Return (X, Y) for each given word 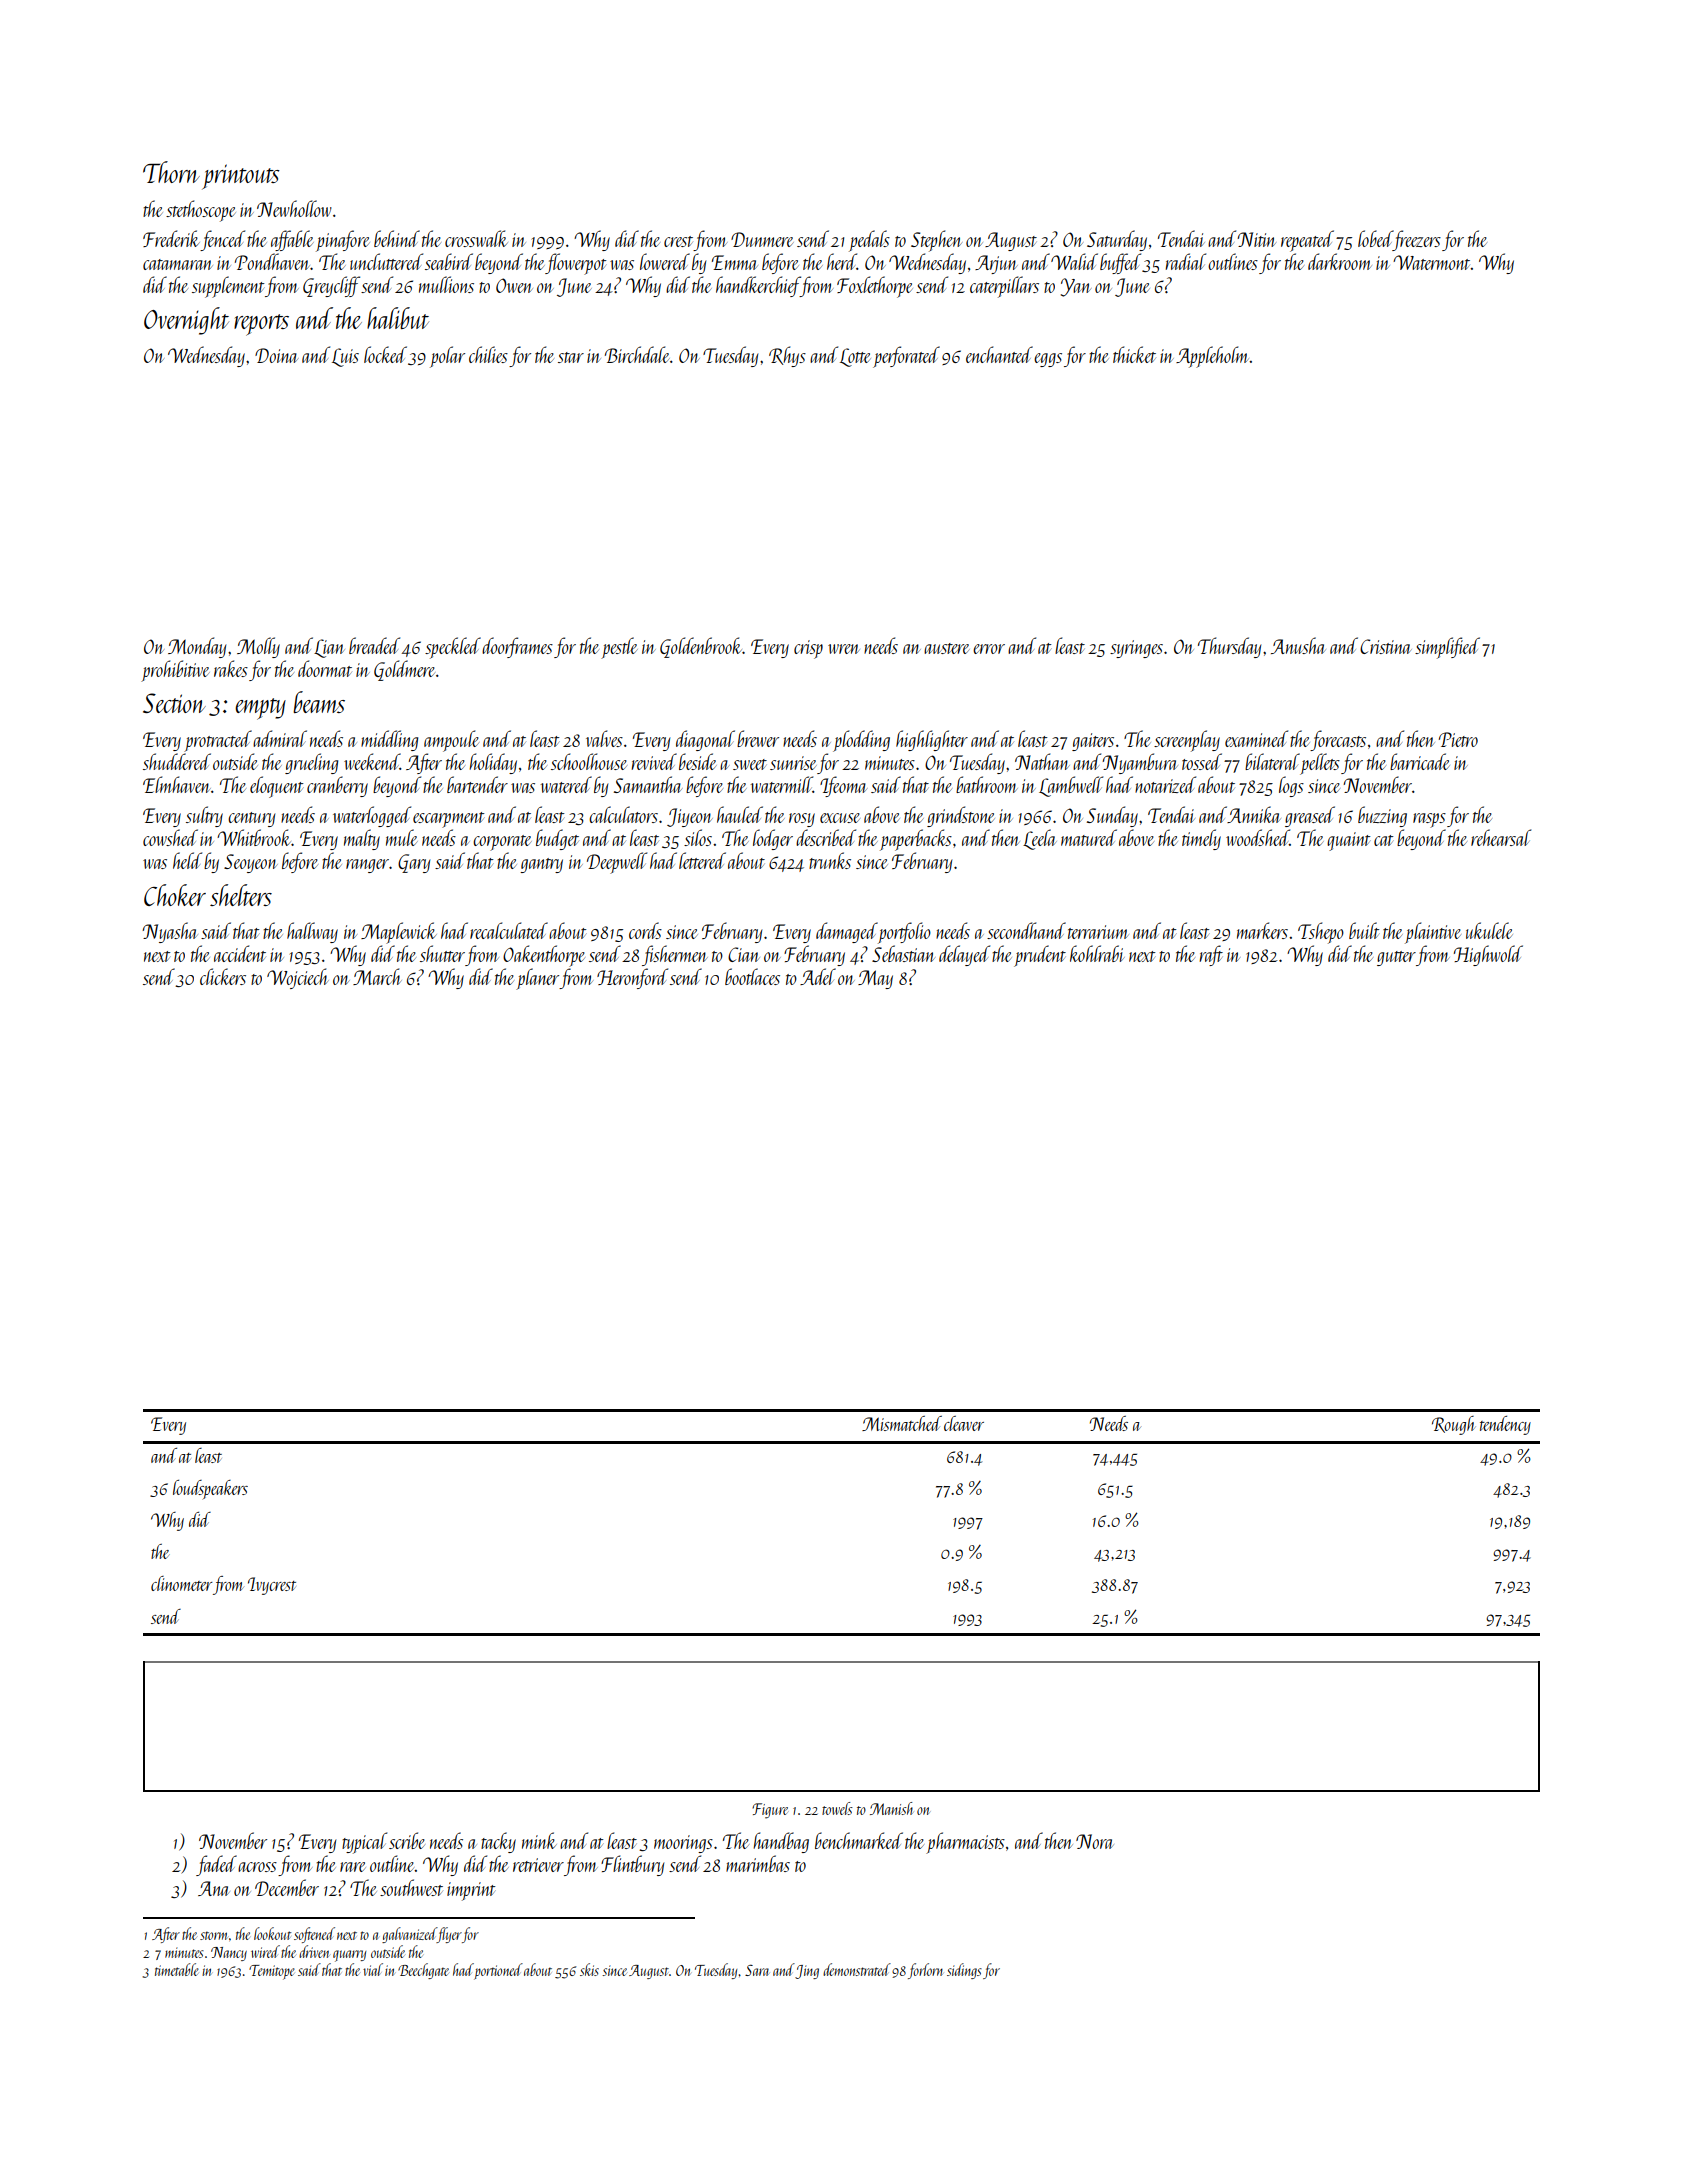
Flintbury (632, 1865)
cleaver (964, 1423)
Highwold (1488, 955)
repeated (1307, 241)
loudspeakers (210, 1489)
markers (1262, 930)
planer (538, 979)
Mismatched (902, 1423)
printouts (241, 177)
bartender (477, 784)
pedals (869, 241)
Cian (744, 954)
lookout (272, 1933)
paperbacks (916, 840)
